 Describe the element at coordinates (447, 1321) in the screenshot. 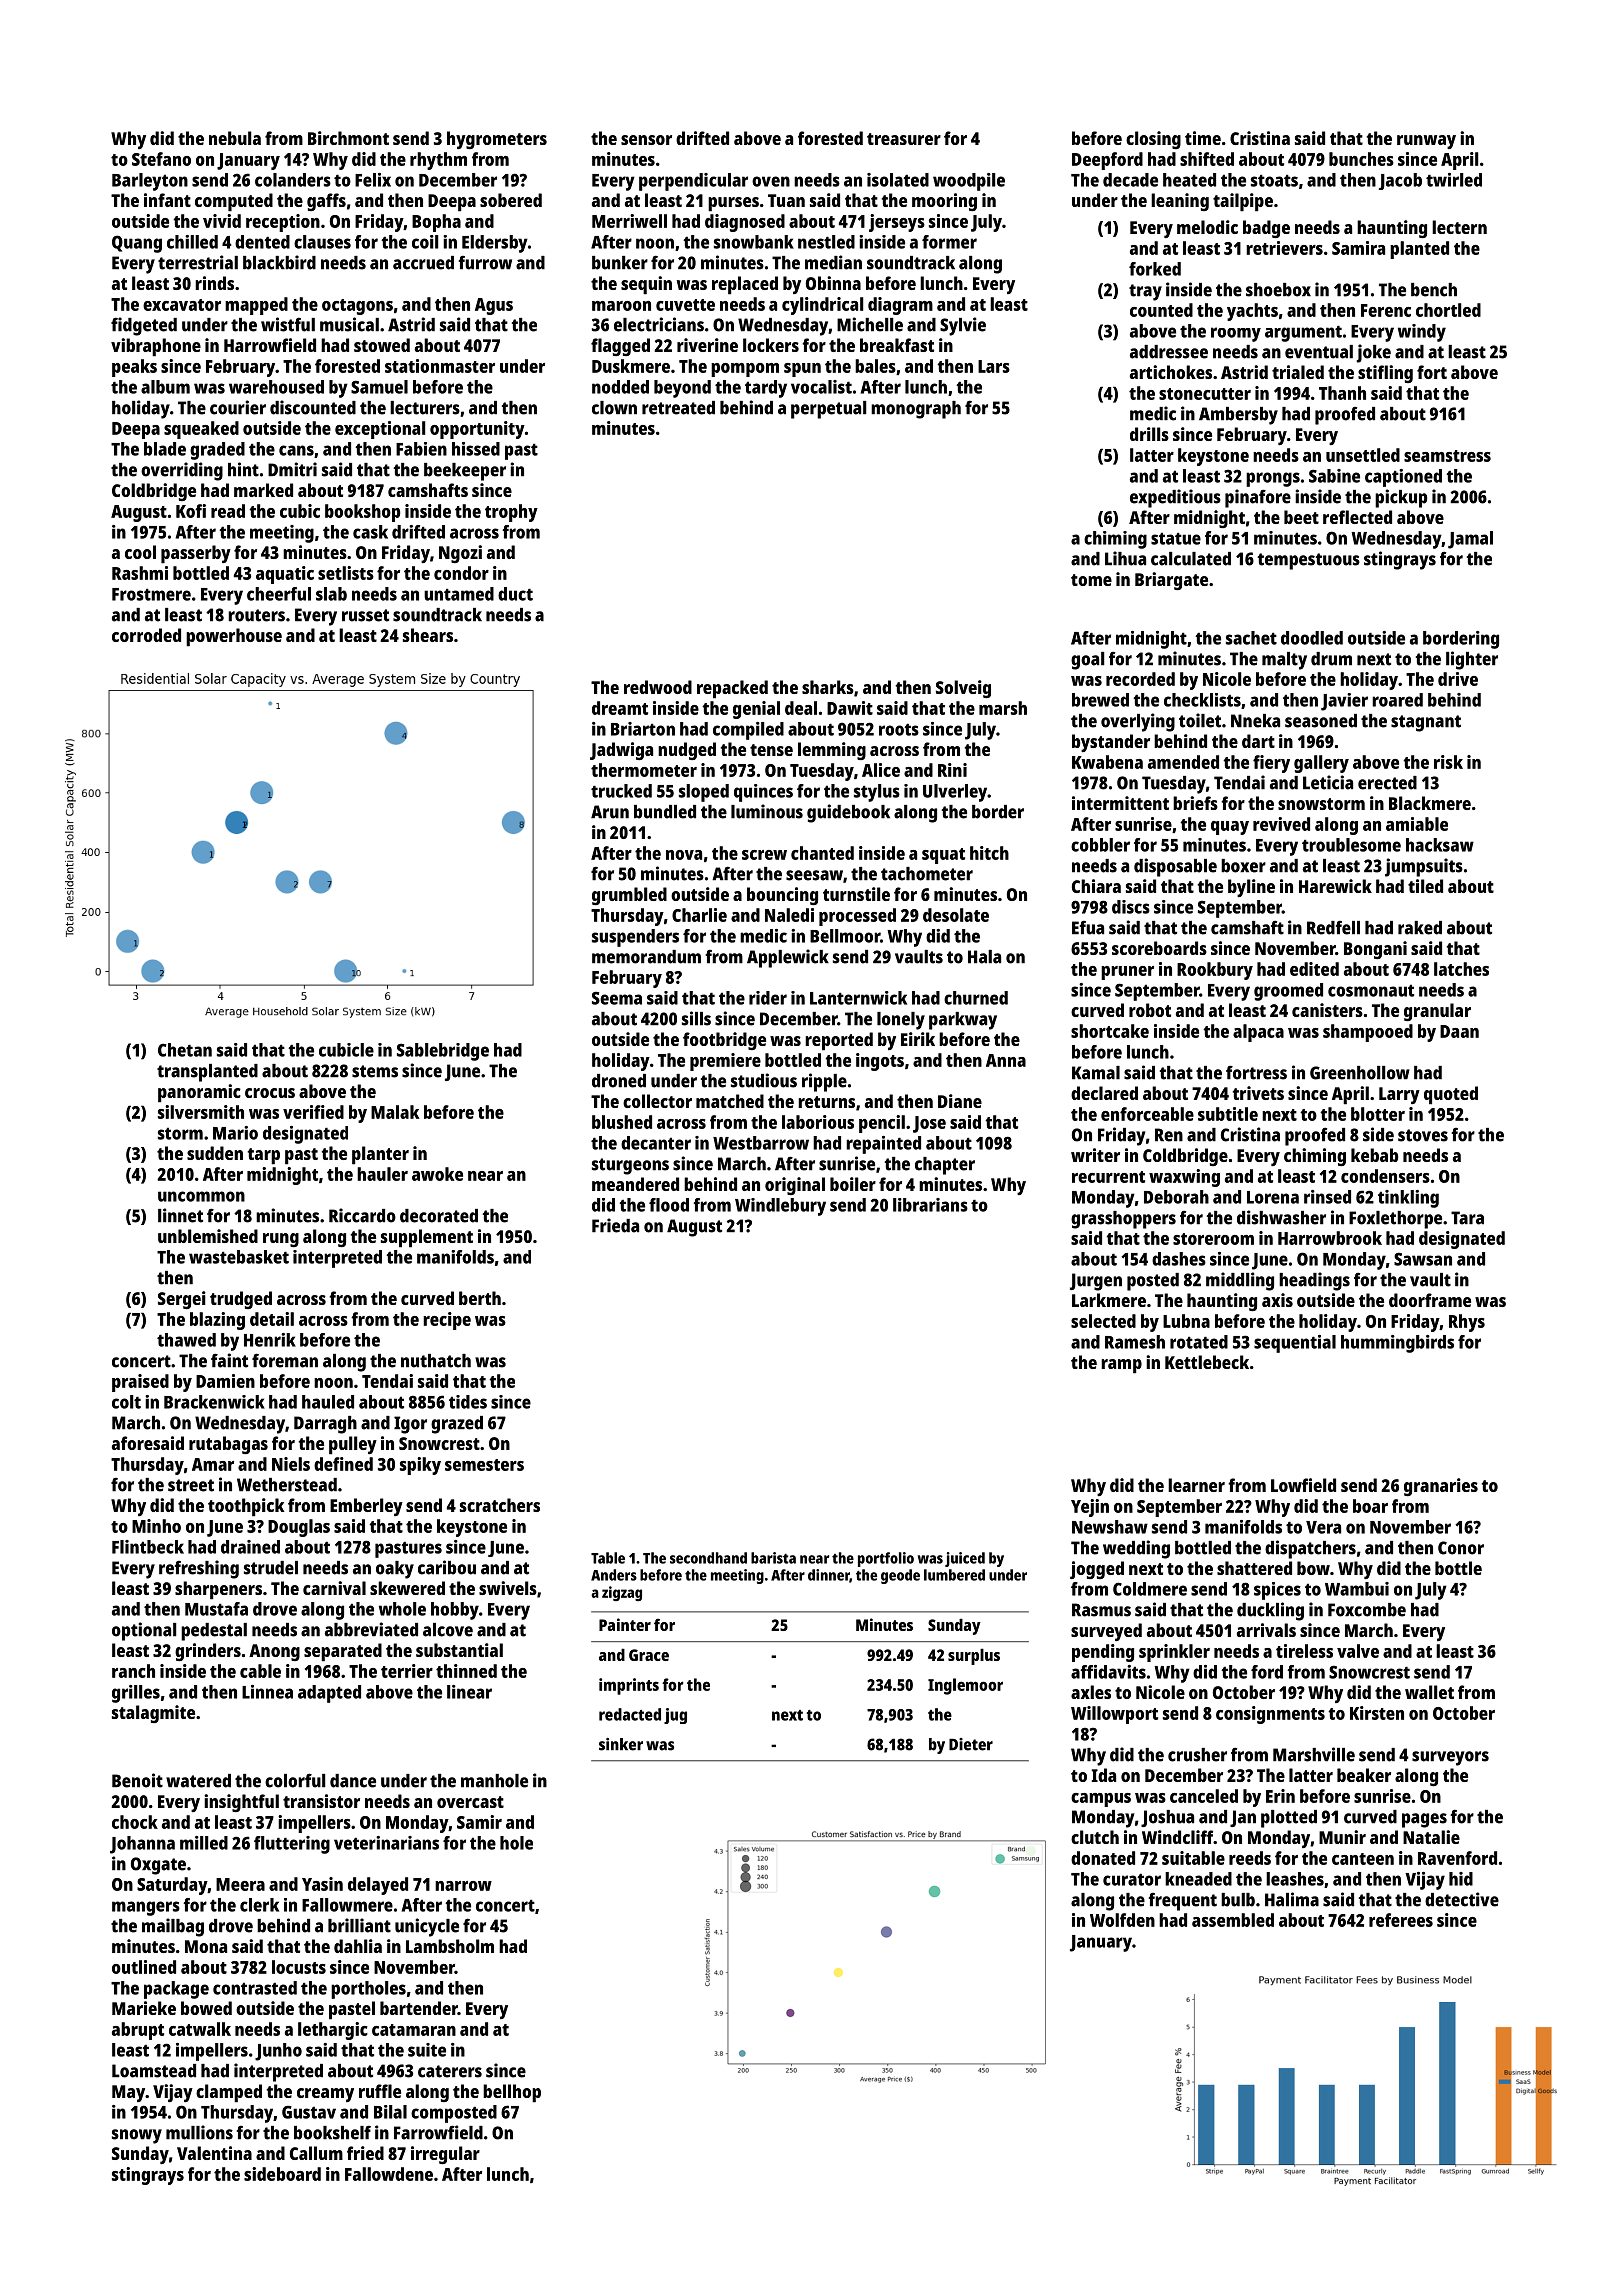

I see `recipe` at that location.
